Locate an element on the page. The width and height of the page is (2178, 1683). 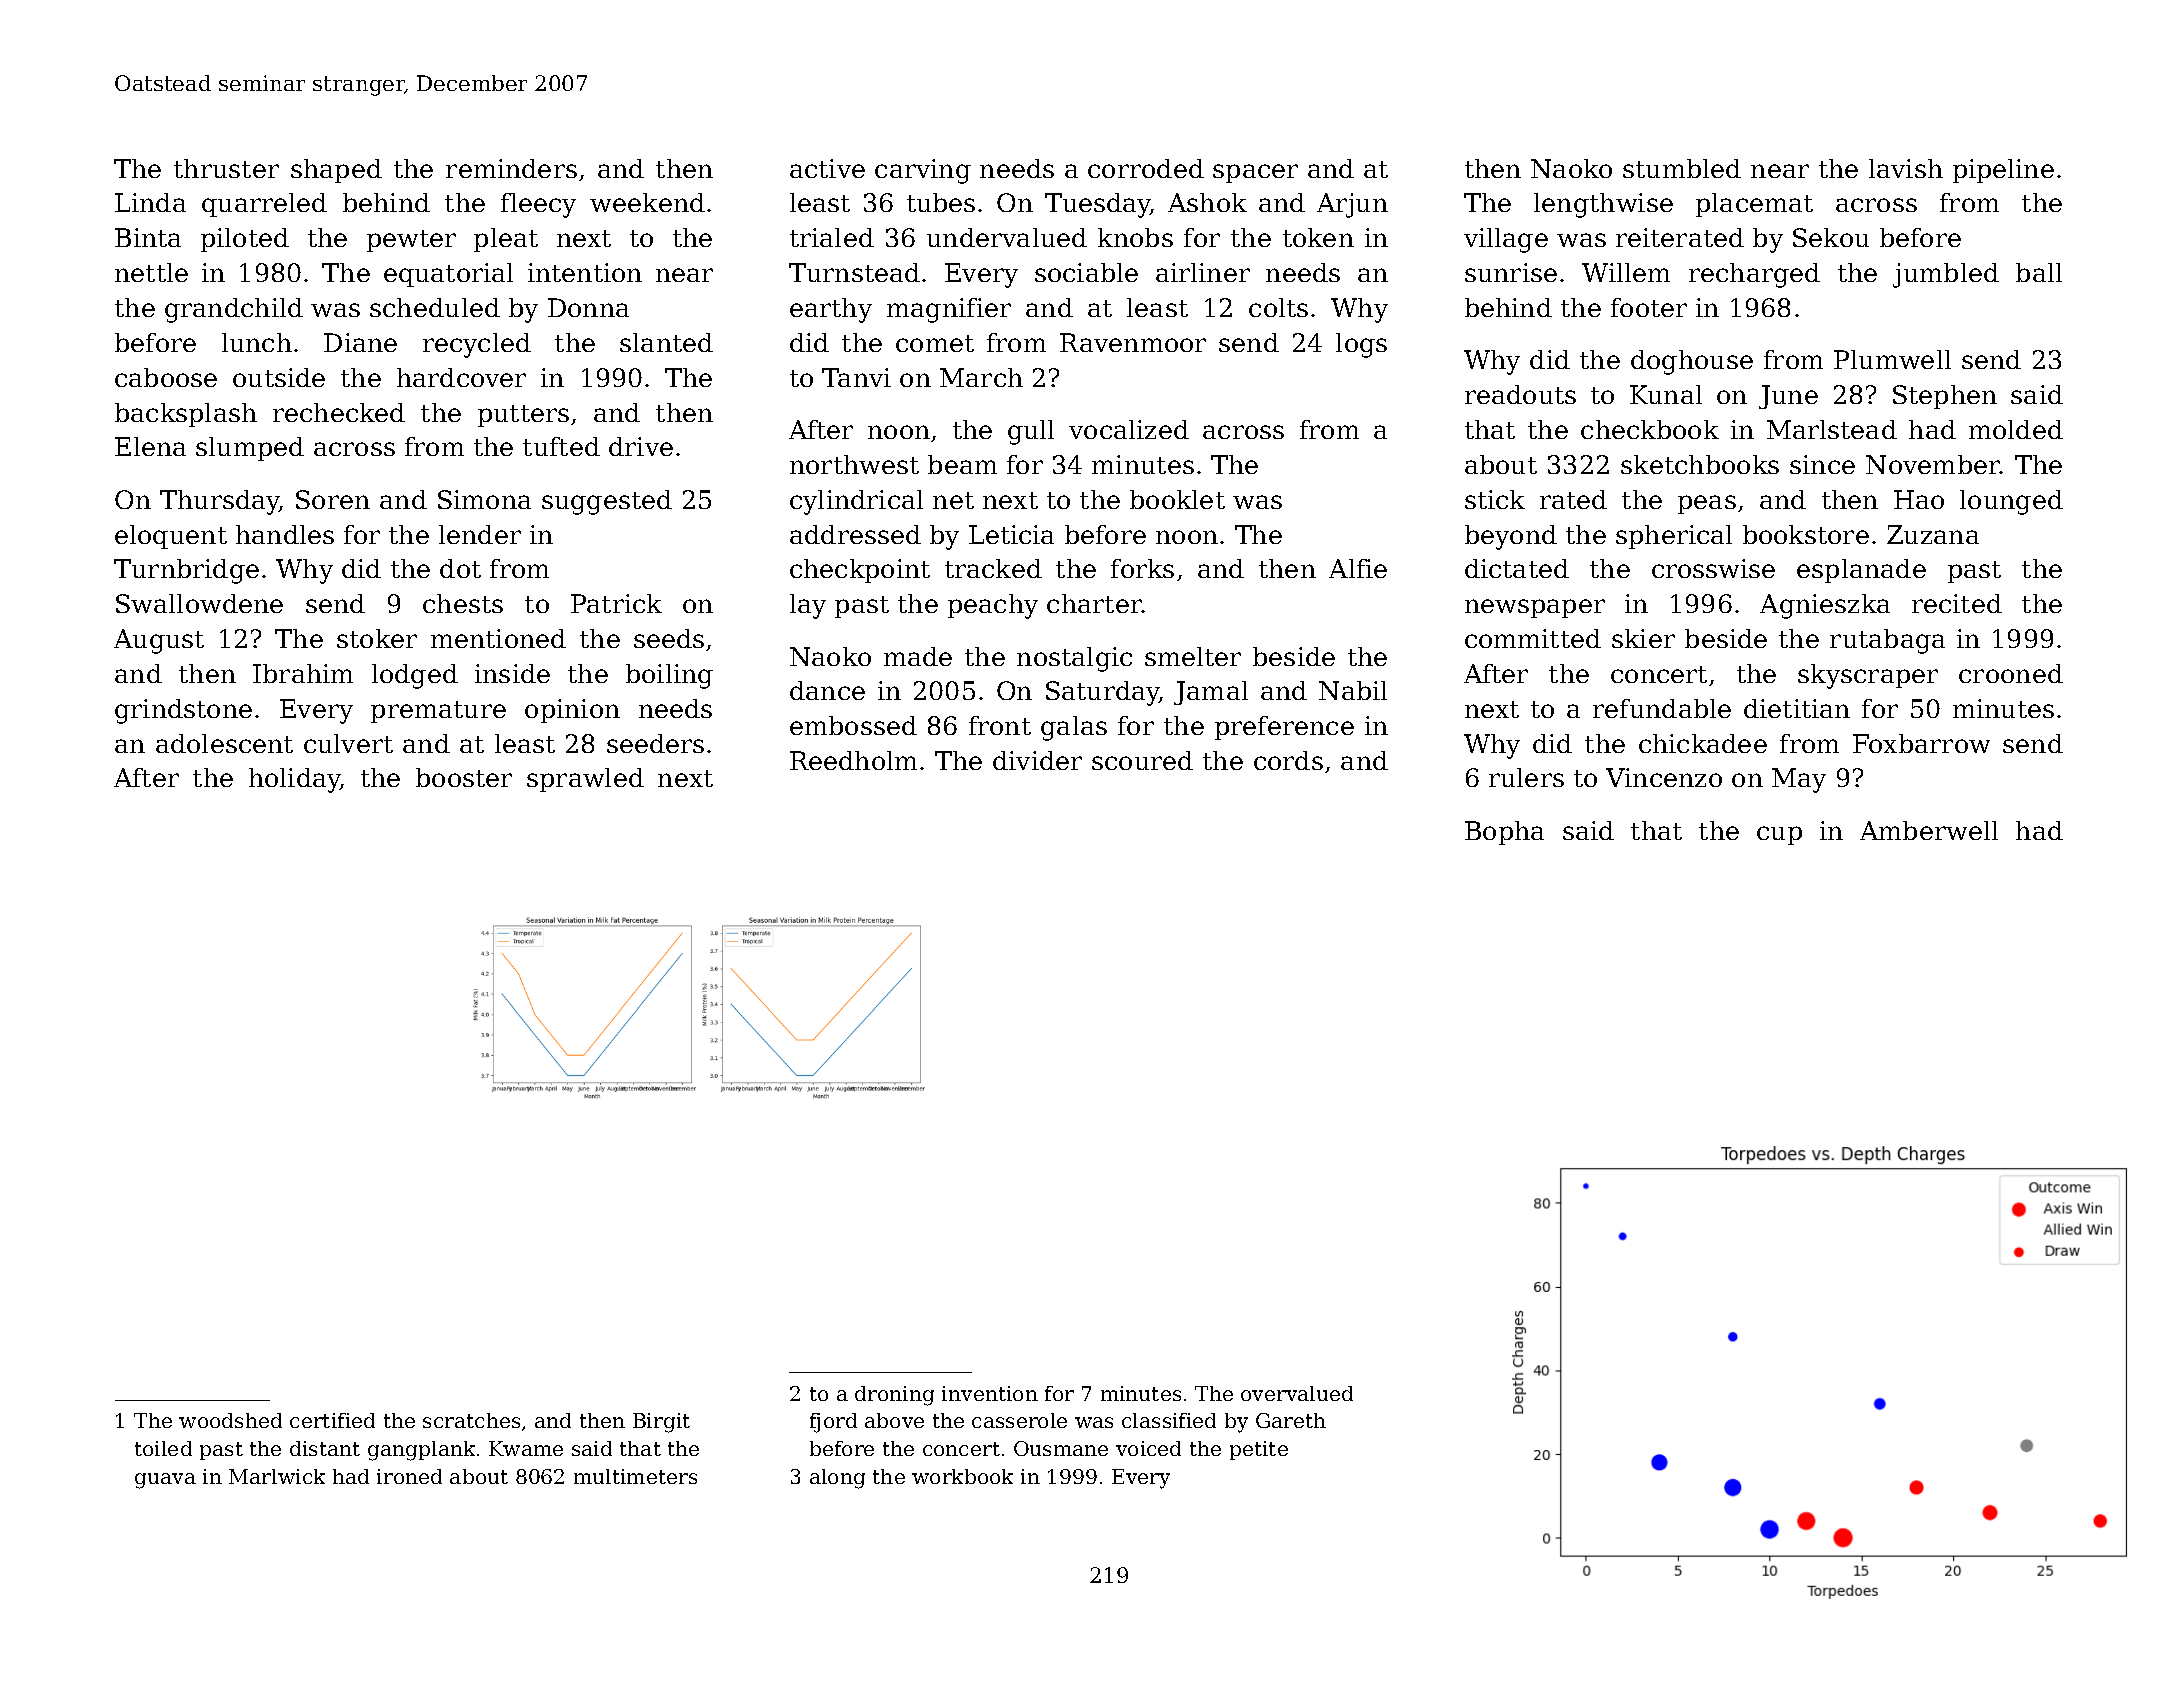
invention is located at coordinates (990, 1393).
